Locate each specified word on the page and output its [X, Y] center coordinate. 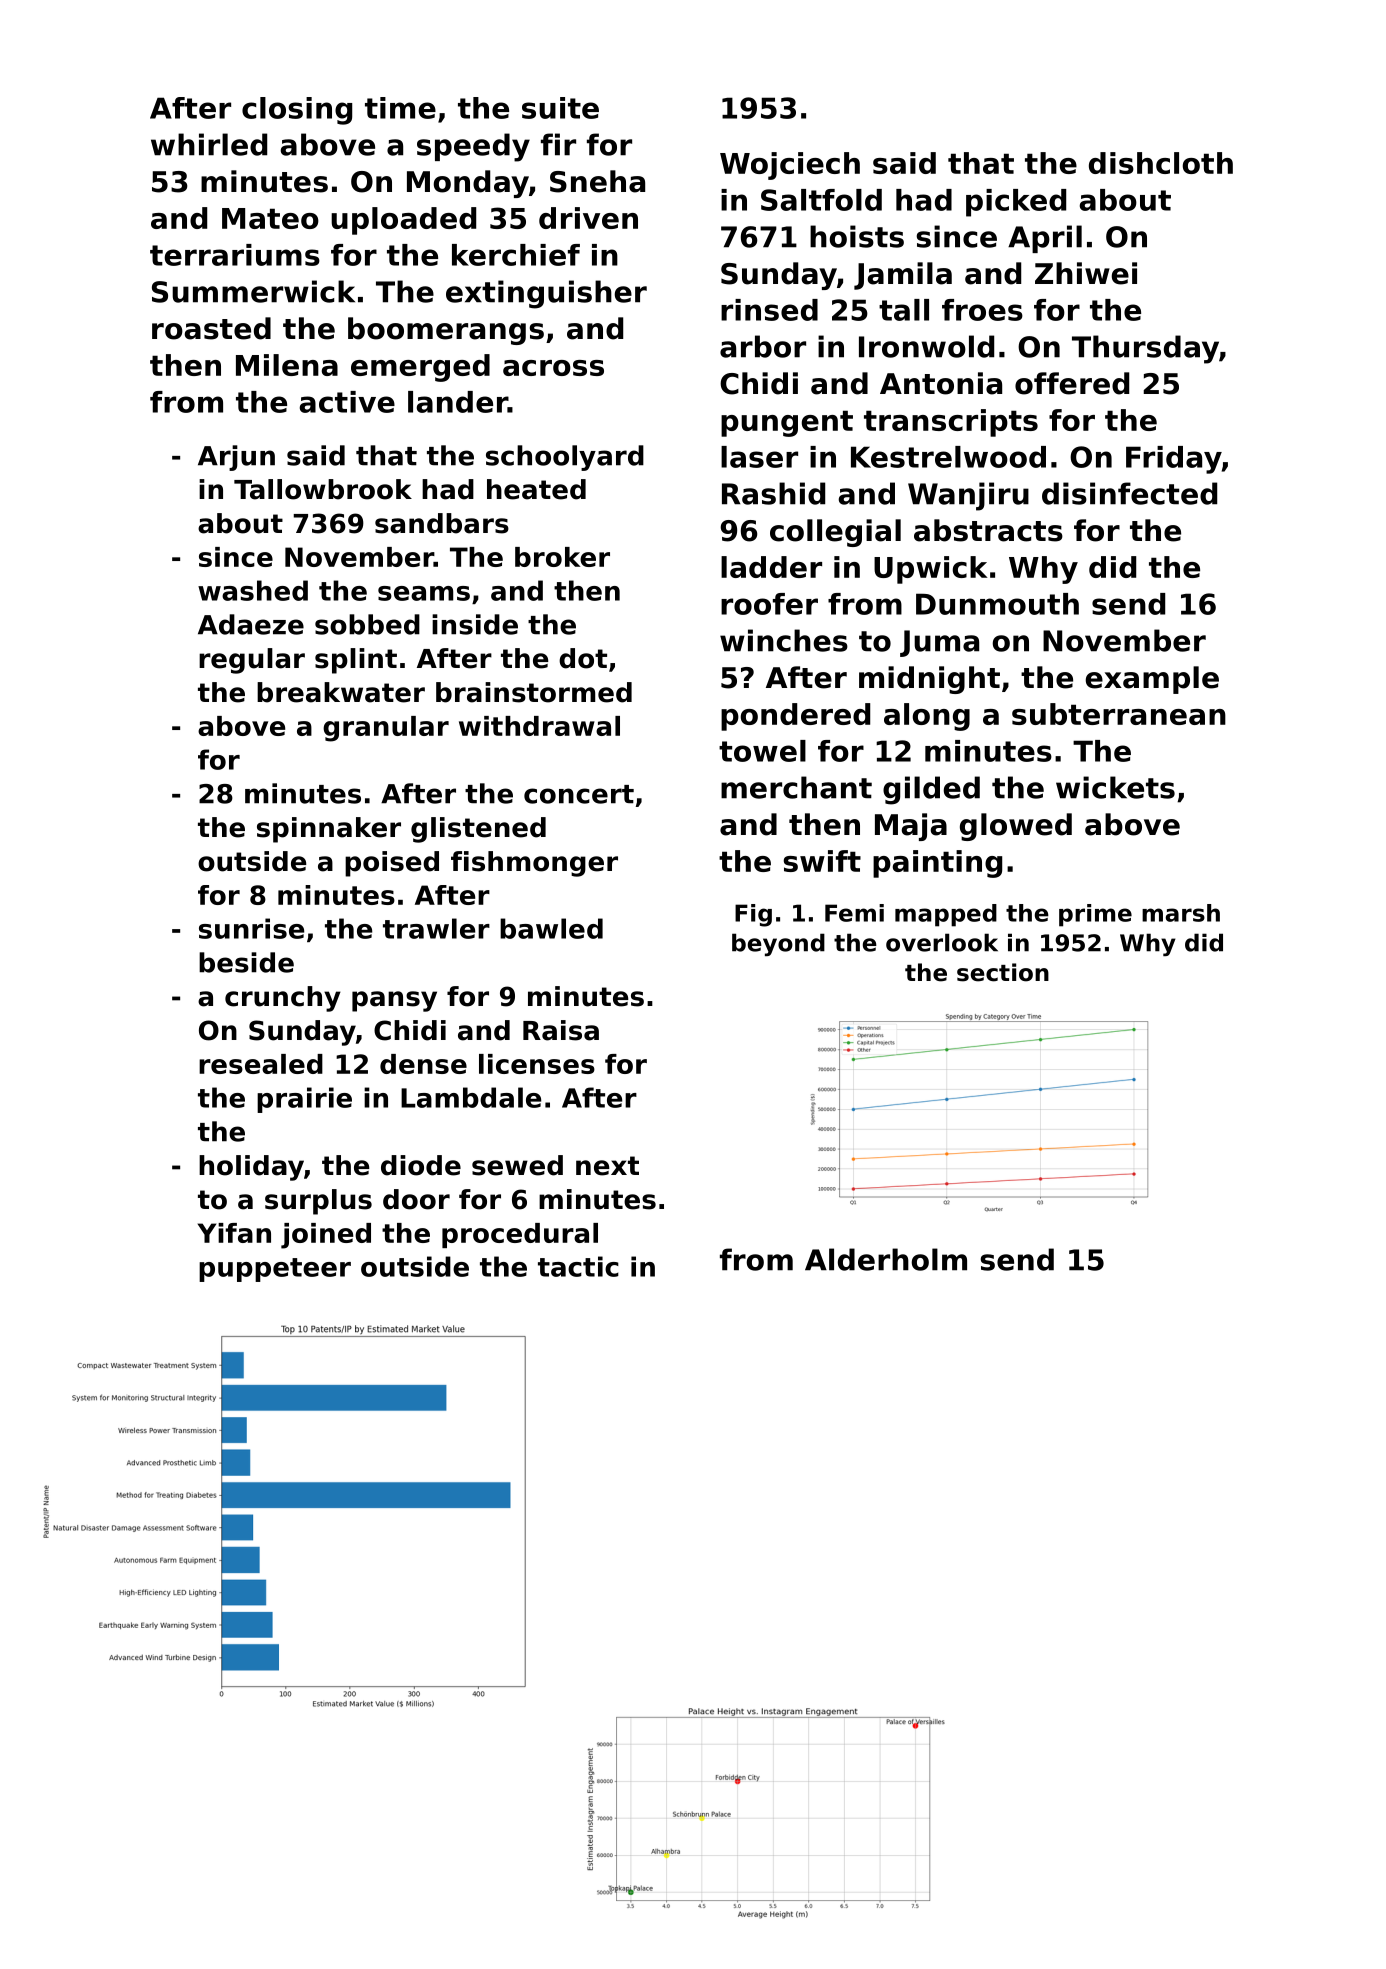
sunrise [251, 928]
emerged [420, 368]
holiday [251, 1168]
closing [297, 111]
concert [579, 794]
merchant [796, 787]
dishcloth [1161, 163]
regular [252, 661]
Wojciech [790, 166]
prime [1095, 915]
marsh [1181, 913]
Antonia [941, 383]
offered [1072, 383]
